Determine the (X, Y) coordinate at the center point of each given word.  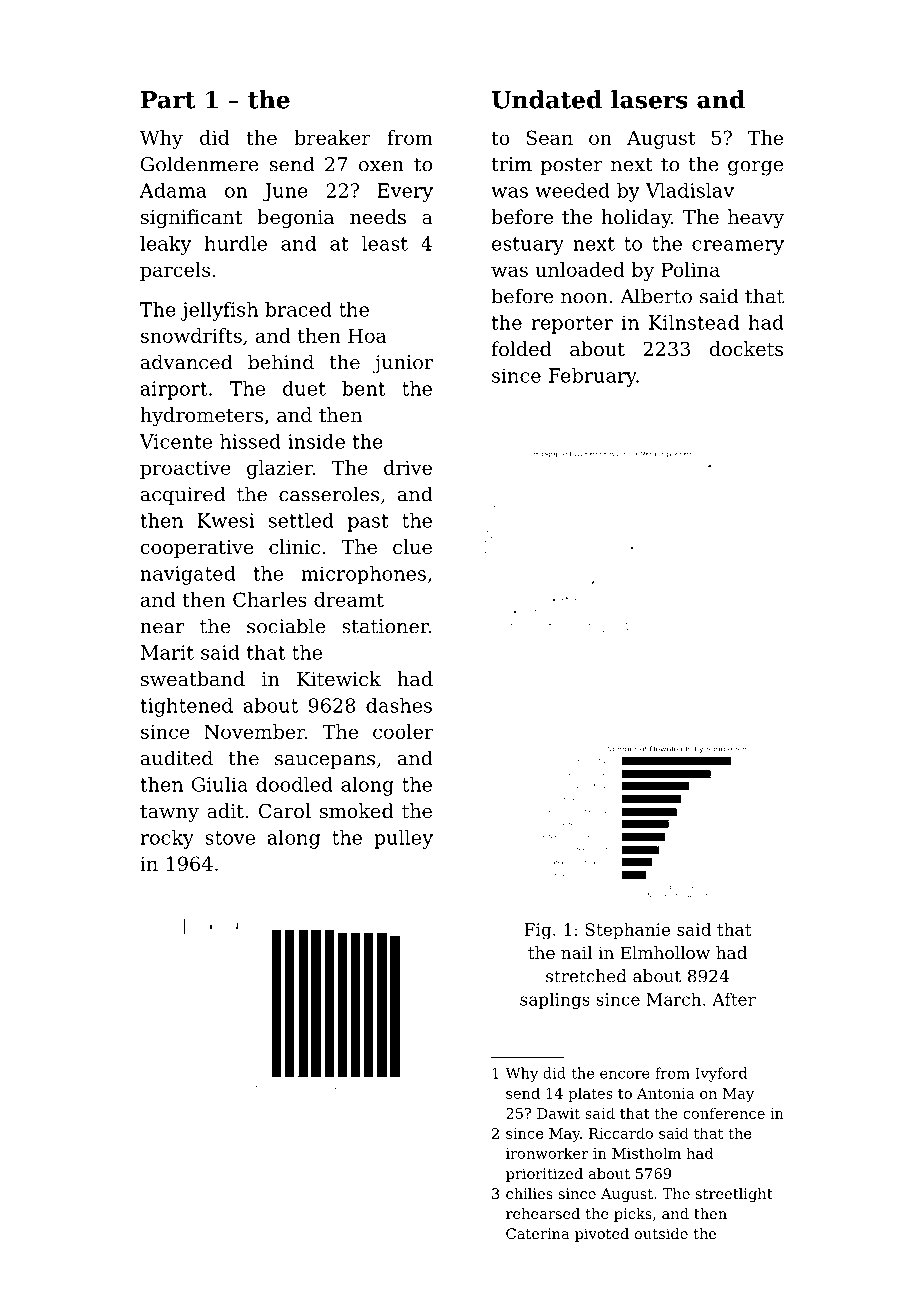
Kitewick (339, 678)
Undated (547, 99)
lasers (649, 99)
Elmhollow (665, 952)
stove (230, 838)
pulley (403, 839)
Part (168, 100)
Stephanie (627, 931)
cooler (403, 731)
